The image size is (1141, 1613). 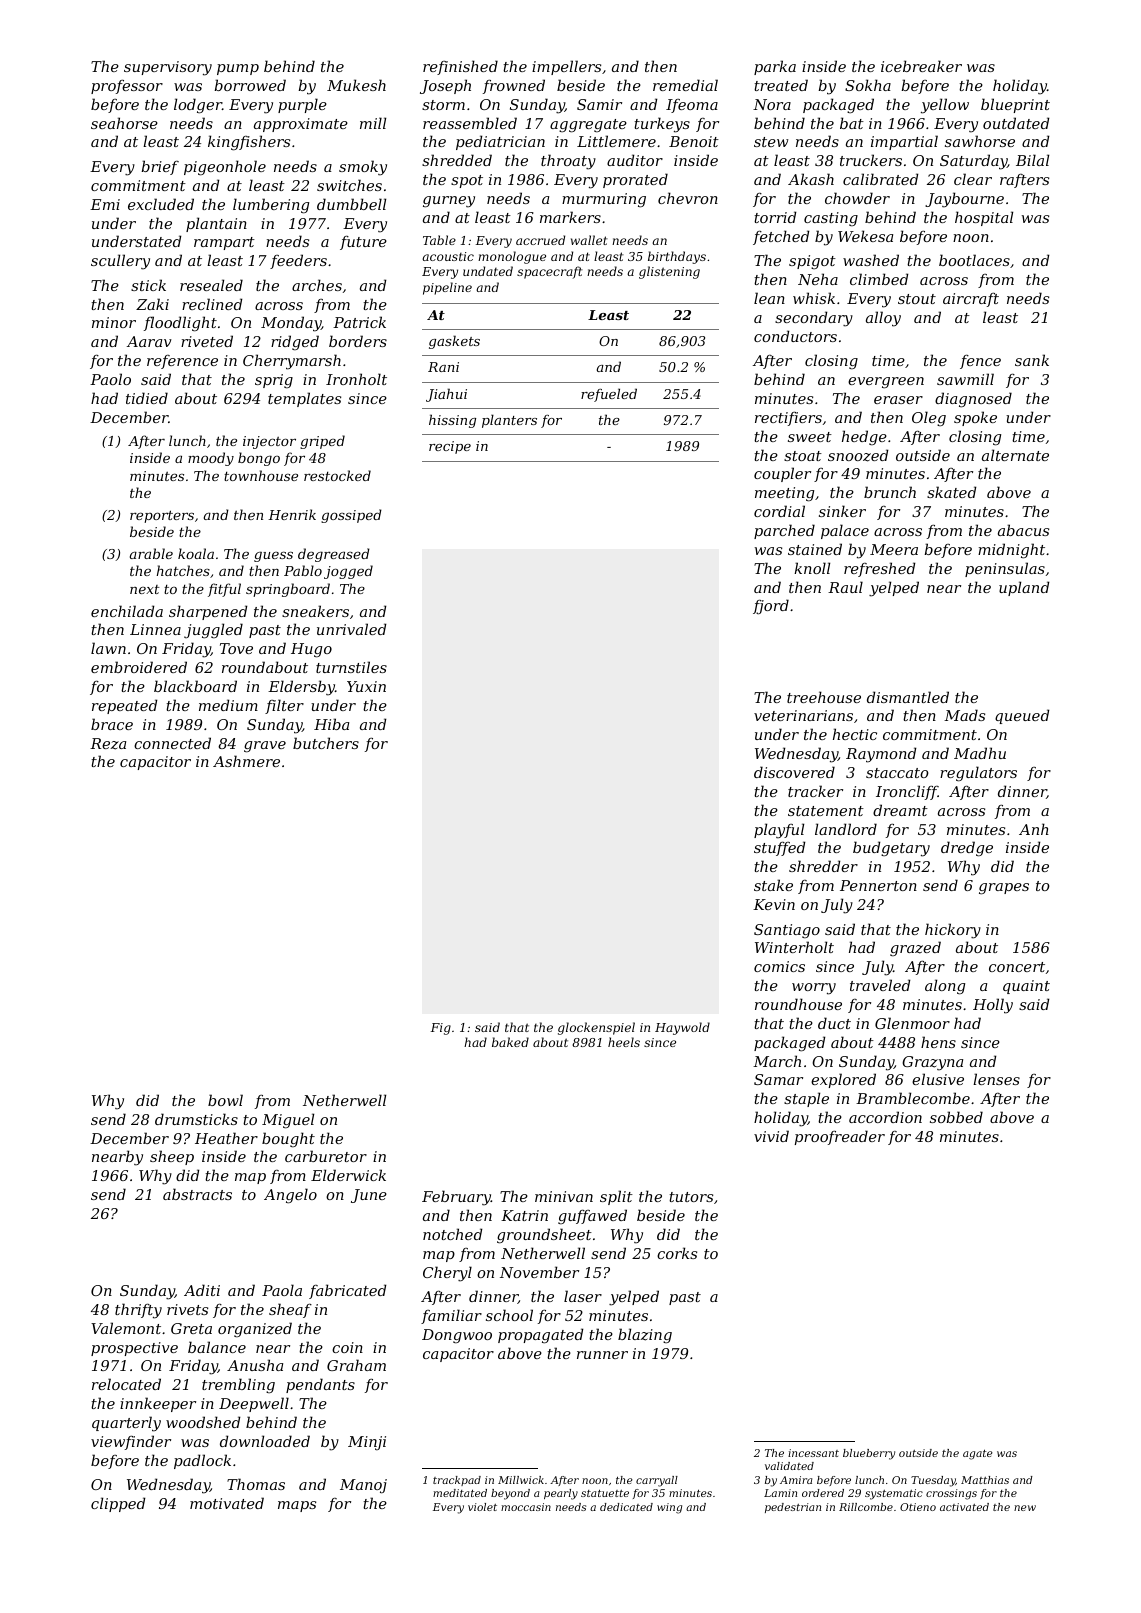 What do you see at coordinates (1024, 588) in the document?
I see `upland` at bounding box center [1024, 588].
